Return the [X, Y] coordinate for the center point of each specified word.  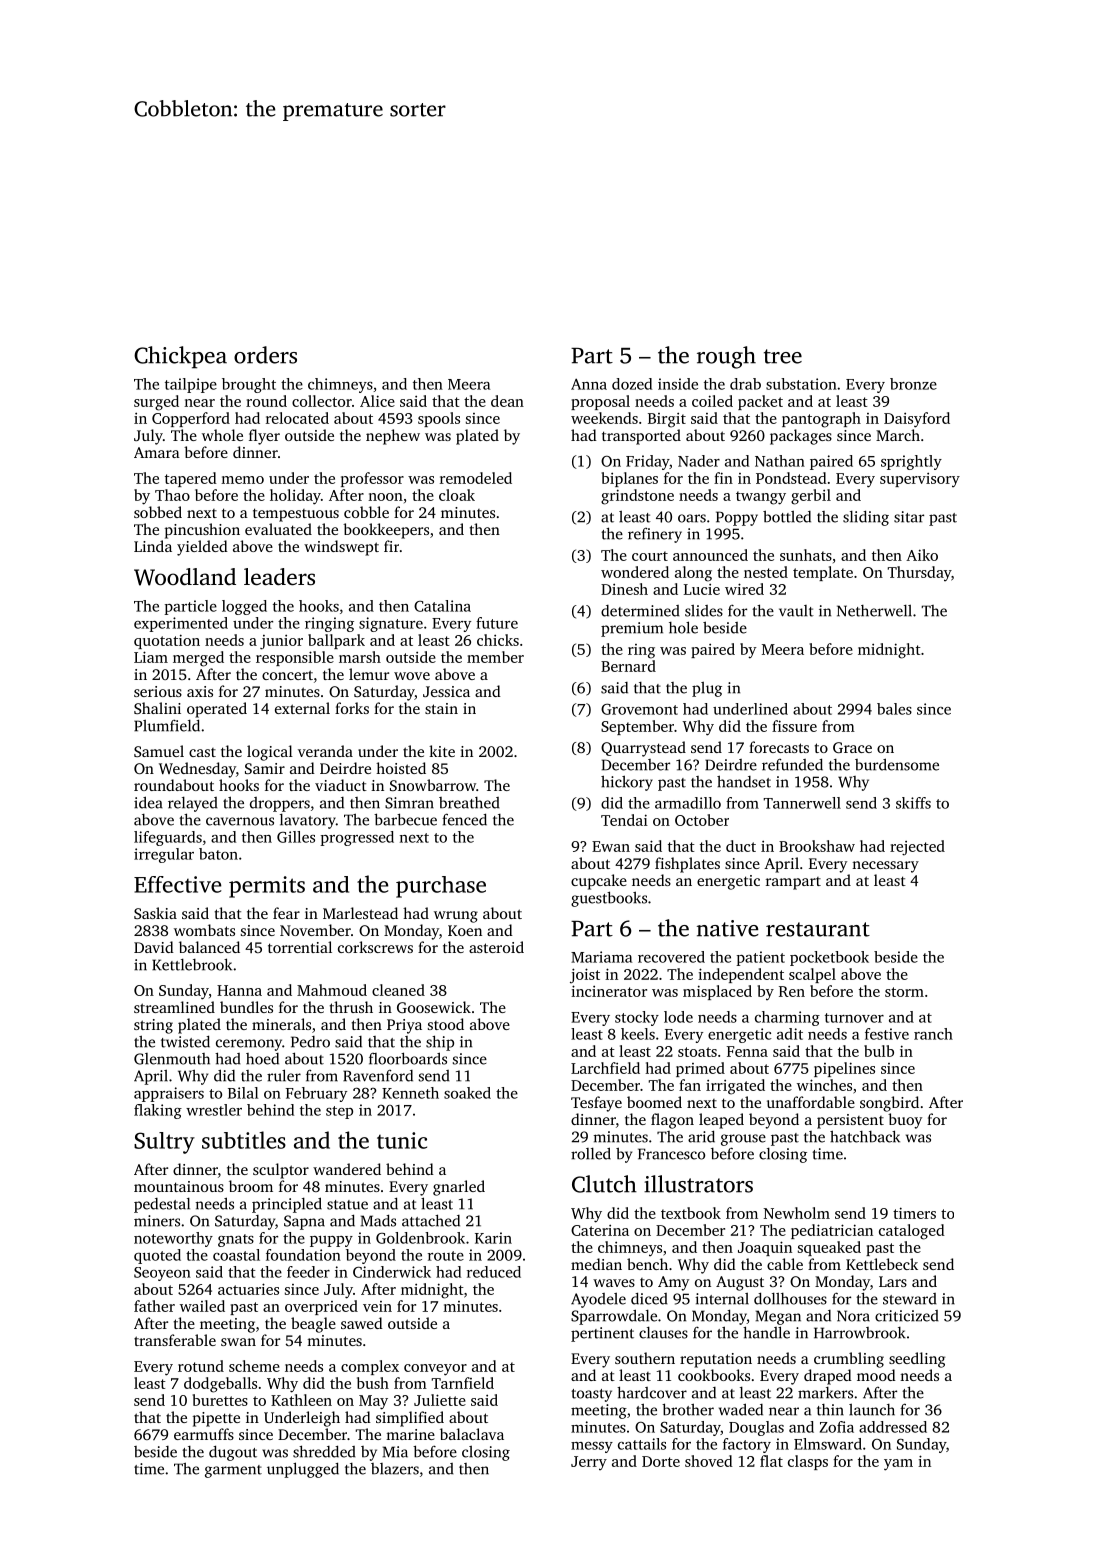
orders [265, 355]
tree [783, 356]
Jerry [589, 1463]
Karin [493, 1238]
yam [898, 1465]
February [316, 1094]
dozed [632, 384]
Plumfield [167, 725]
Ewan [611, 846]
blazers [395, 1469]
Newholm [796, 1213]
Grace [852, 747]
